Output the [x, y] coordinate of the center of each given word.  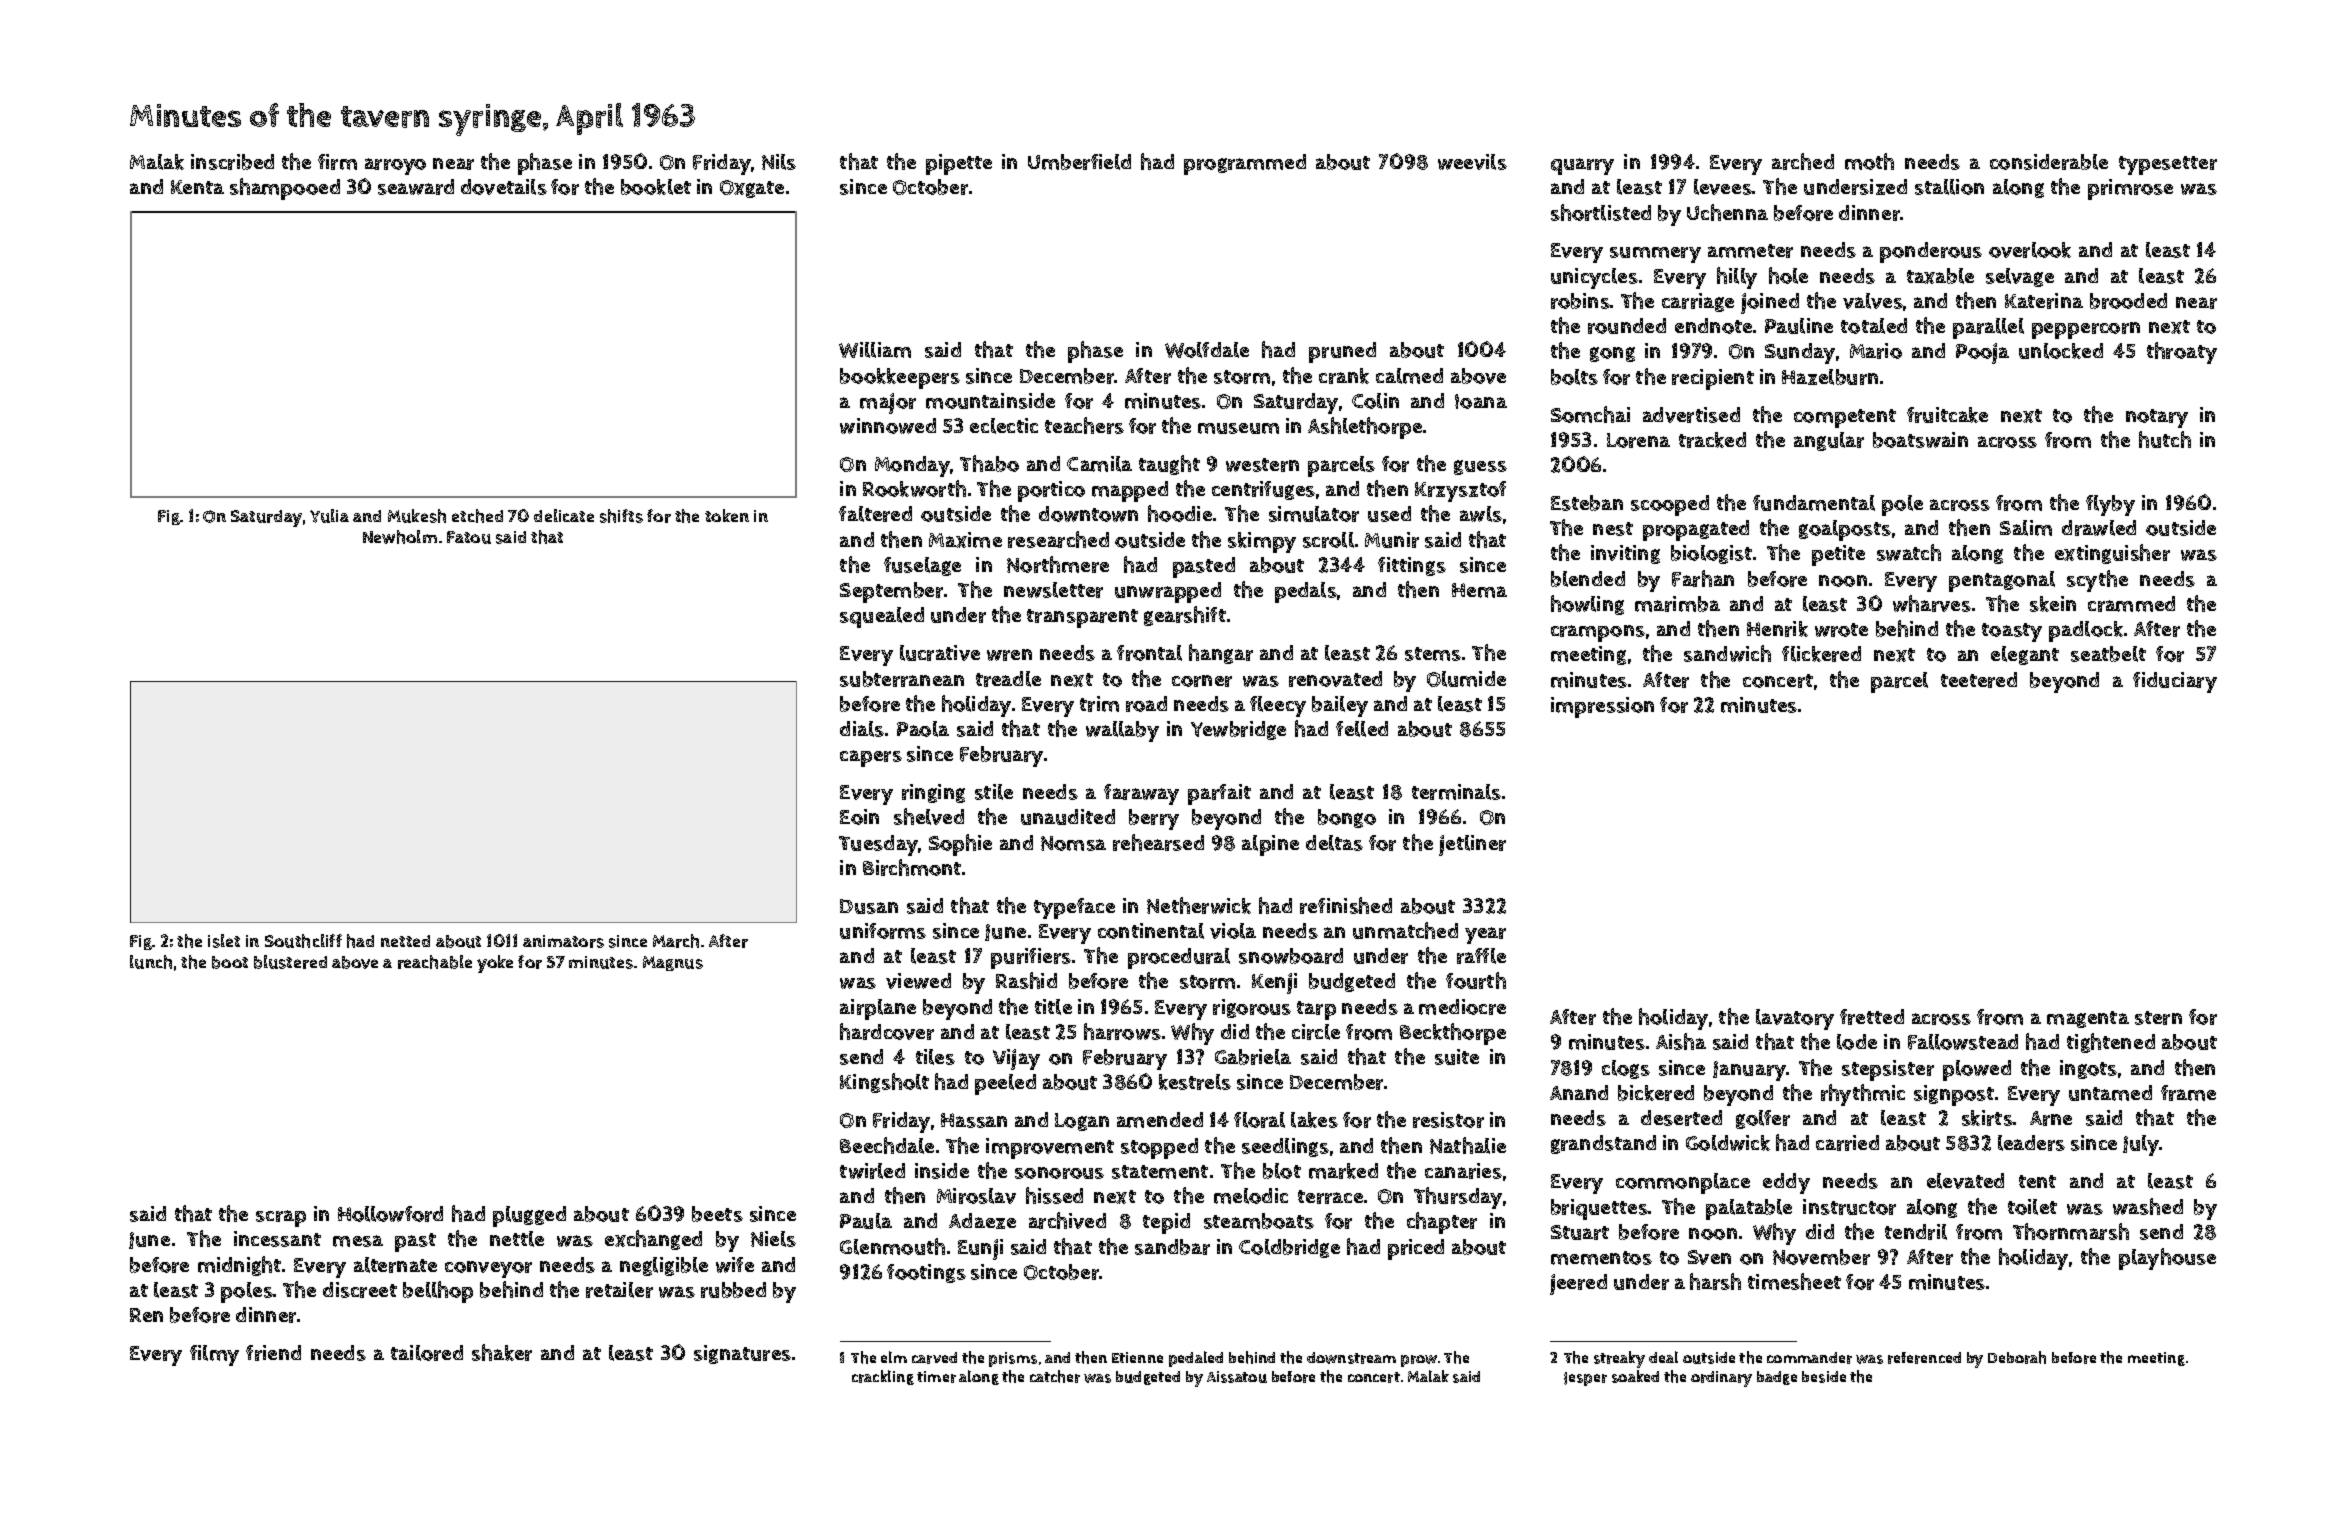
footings [926, 1273]
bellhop [438, 1292]
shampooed [285, 189]
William [875, 350]
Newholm [400, 537]
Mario [1876, 351]
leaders [2031, 1143]
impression [1602, 707]
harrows [1122, 1031]
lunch [151, 962]
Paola [923, 729]
